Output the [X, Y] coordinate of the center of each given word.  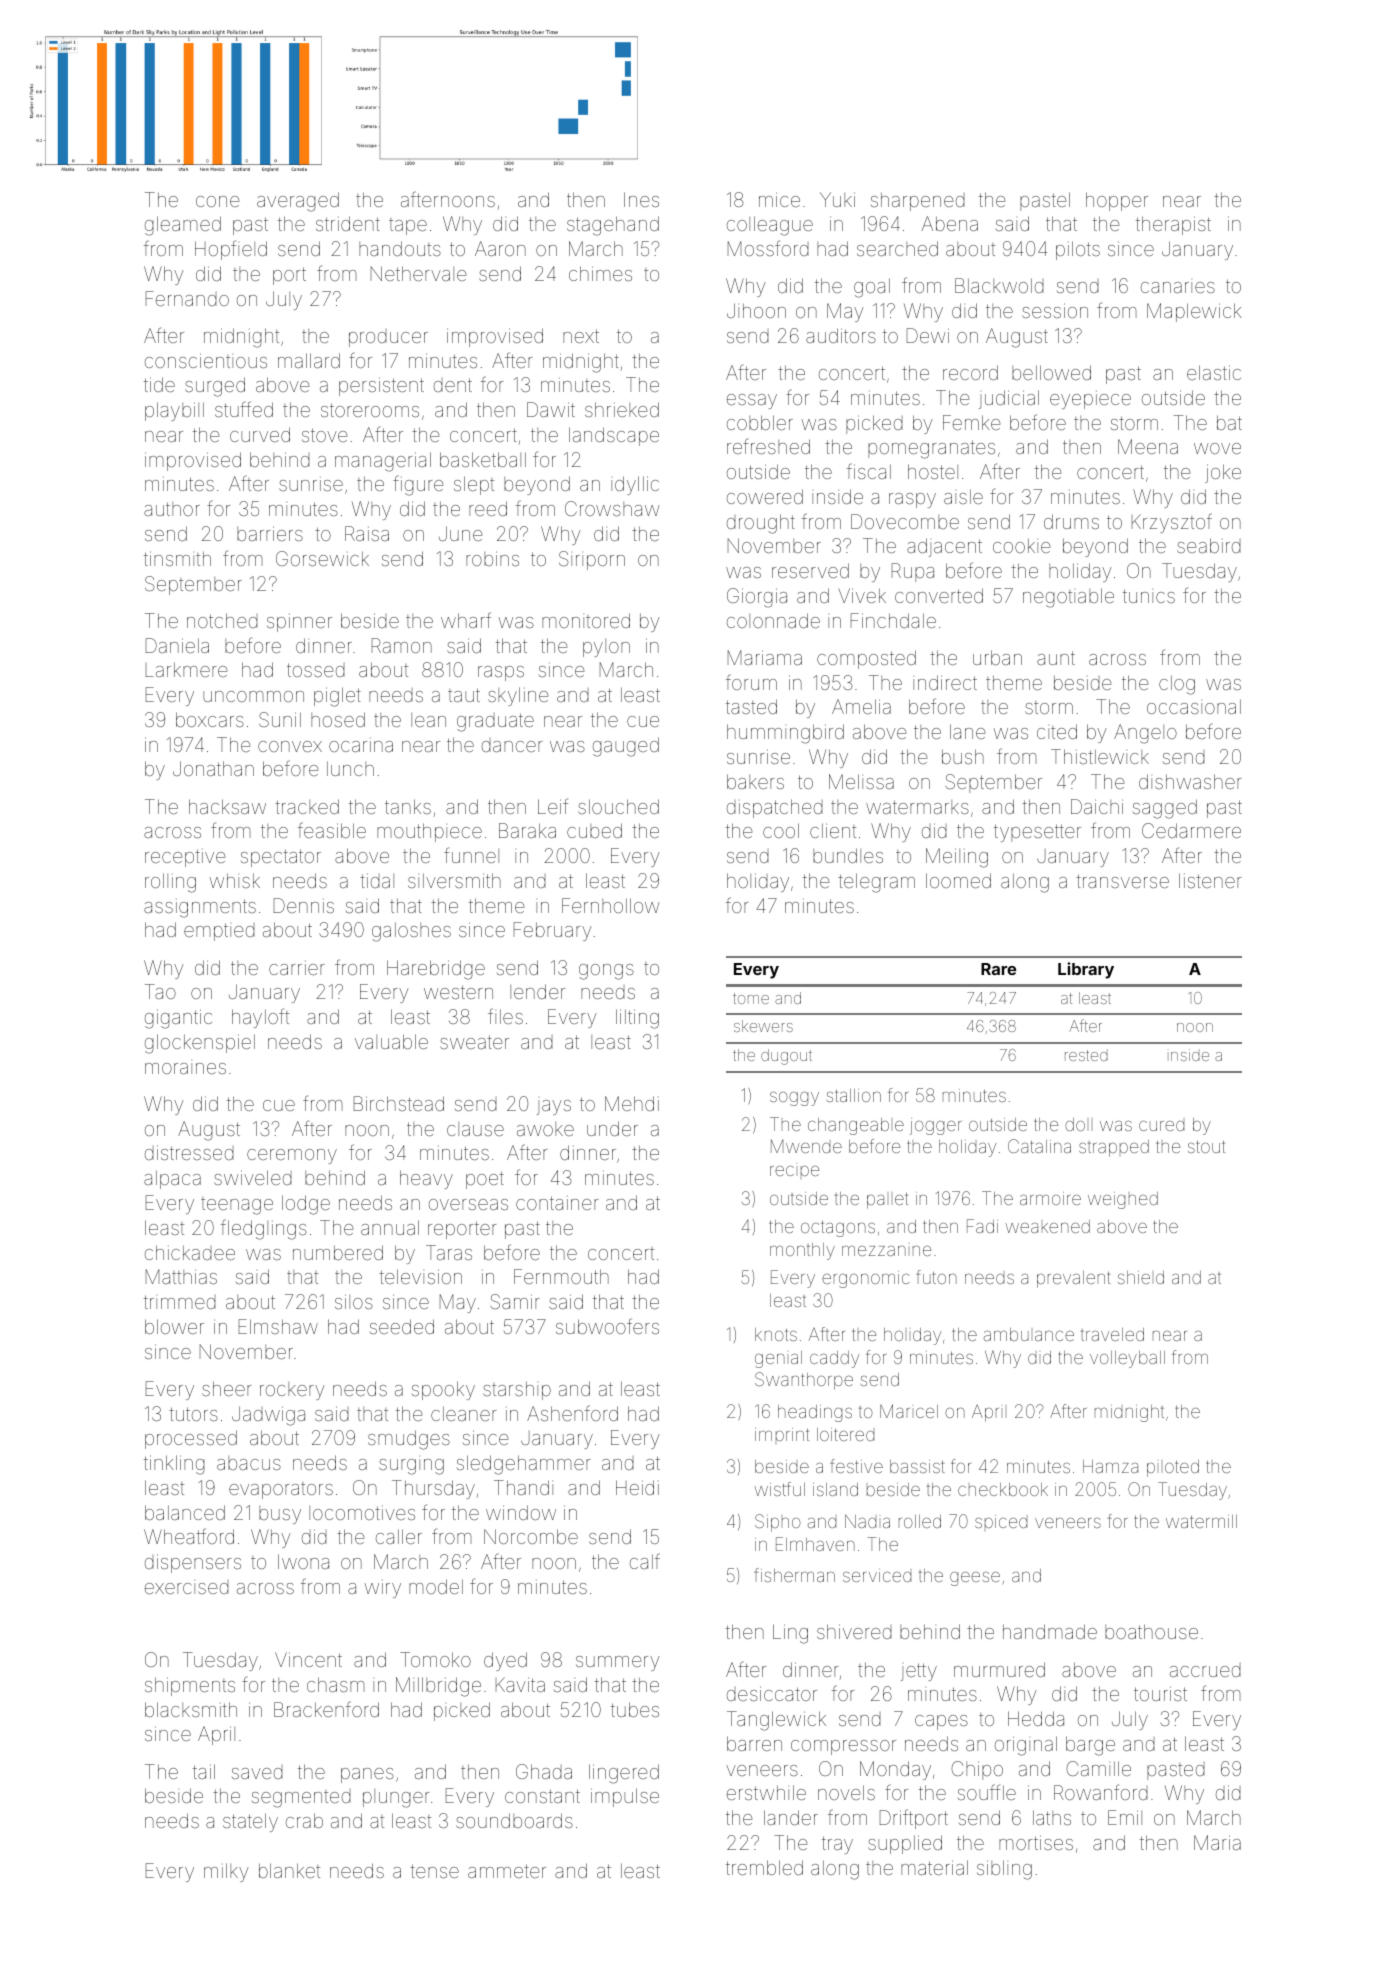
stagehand [613, 226]
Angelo [1145, 734]
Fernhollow [611, 905]
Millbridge [438, 1687]
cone [218, 201]
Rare [998, 969]
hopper [1117, 201]
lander [791, 1817]
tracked [307, 806]
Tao [160, 991]
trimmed [180, 1302]
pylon [606, 648]
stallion [854, 1095]
